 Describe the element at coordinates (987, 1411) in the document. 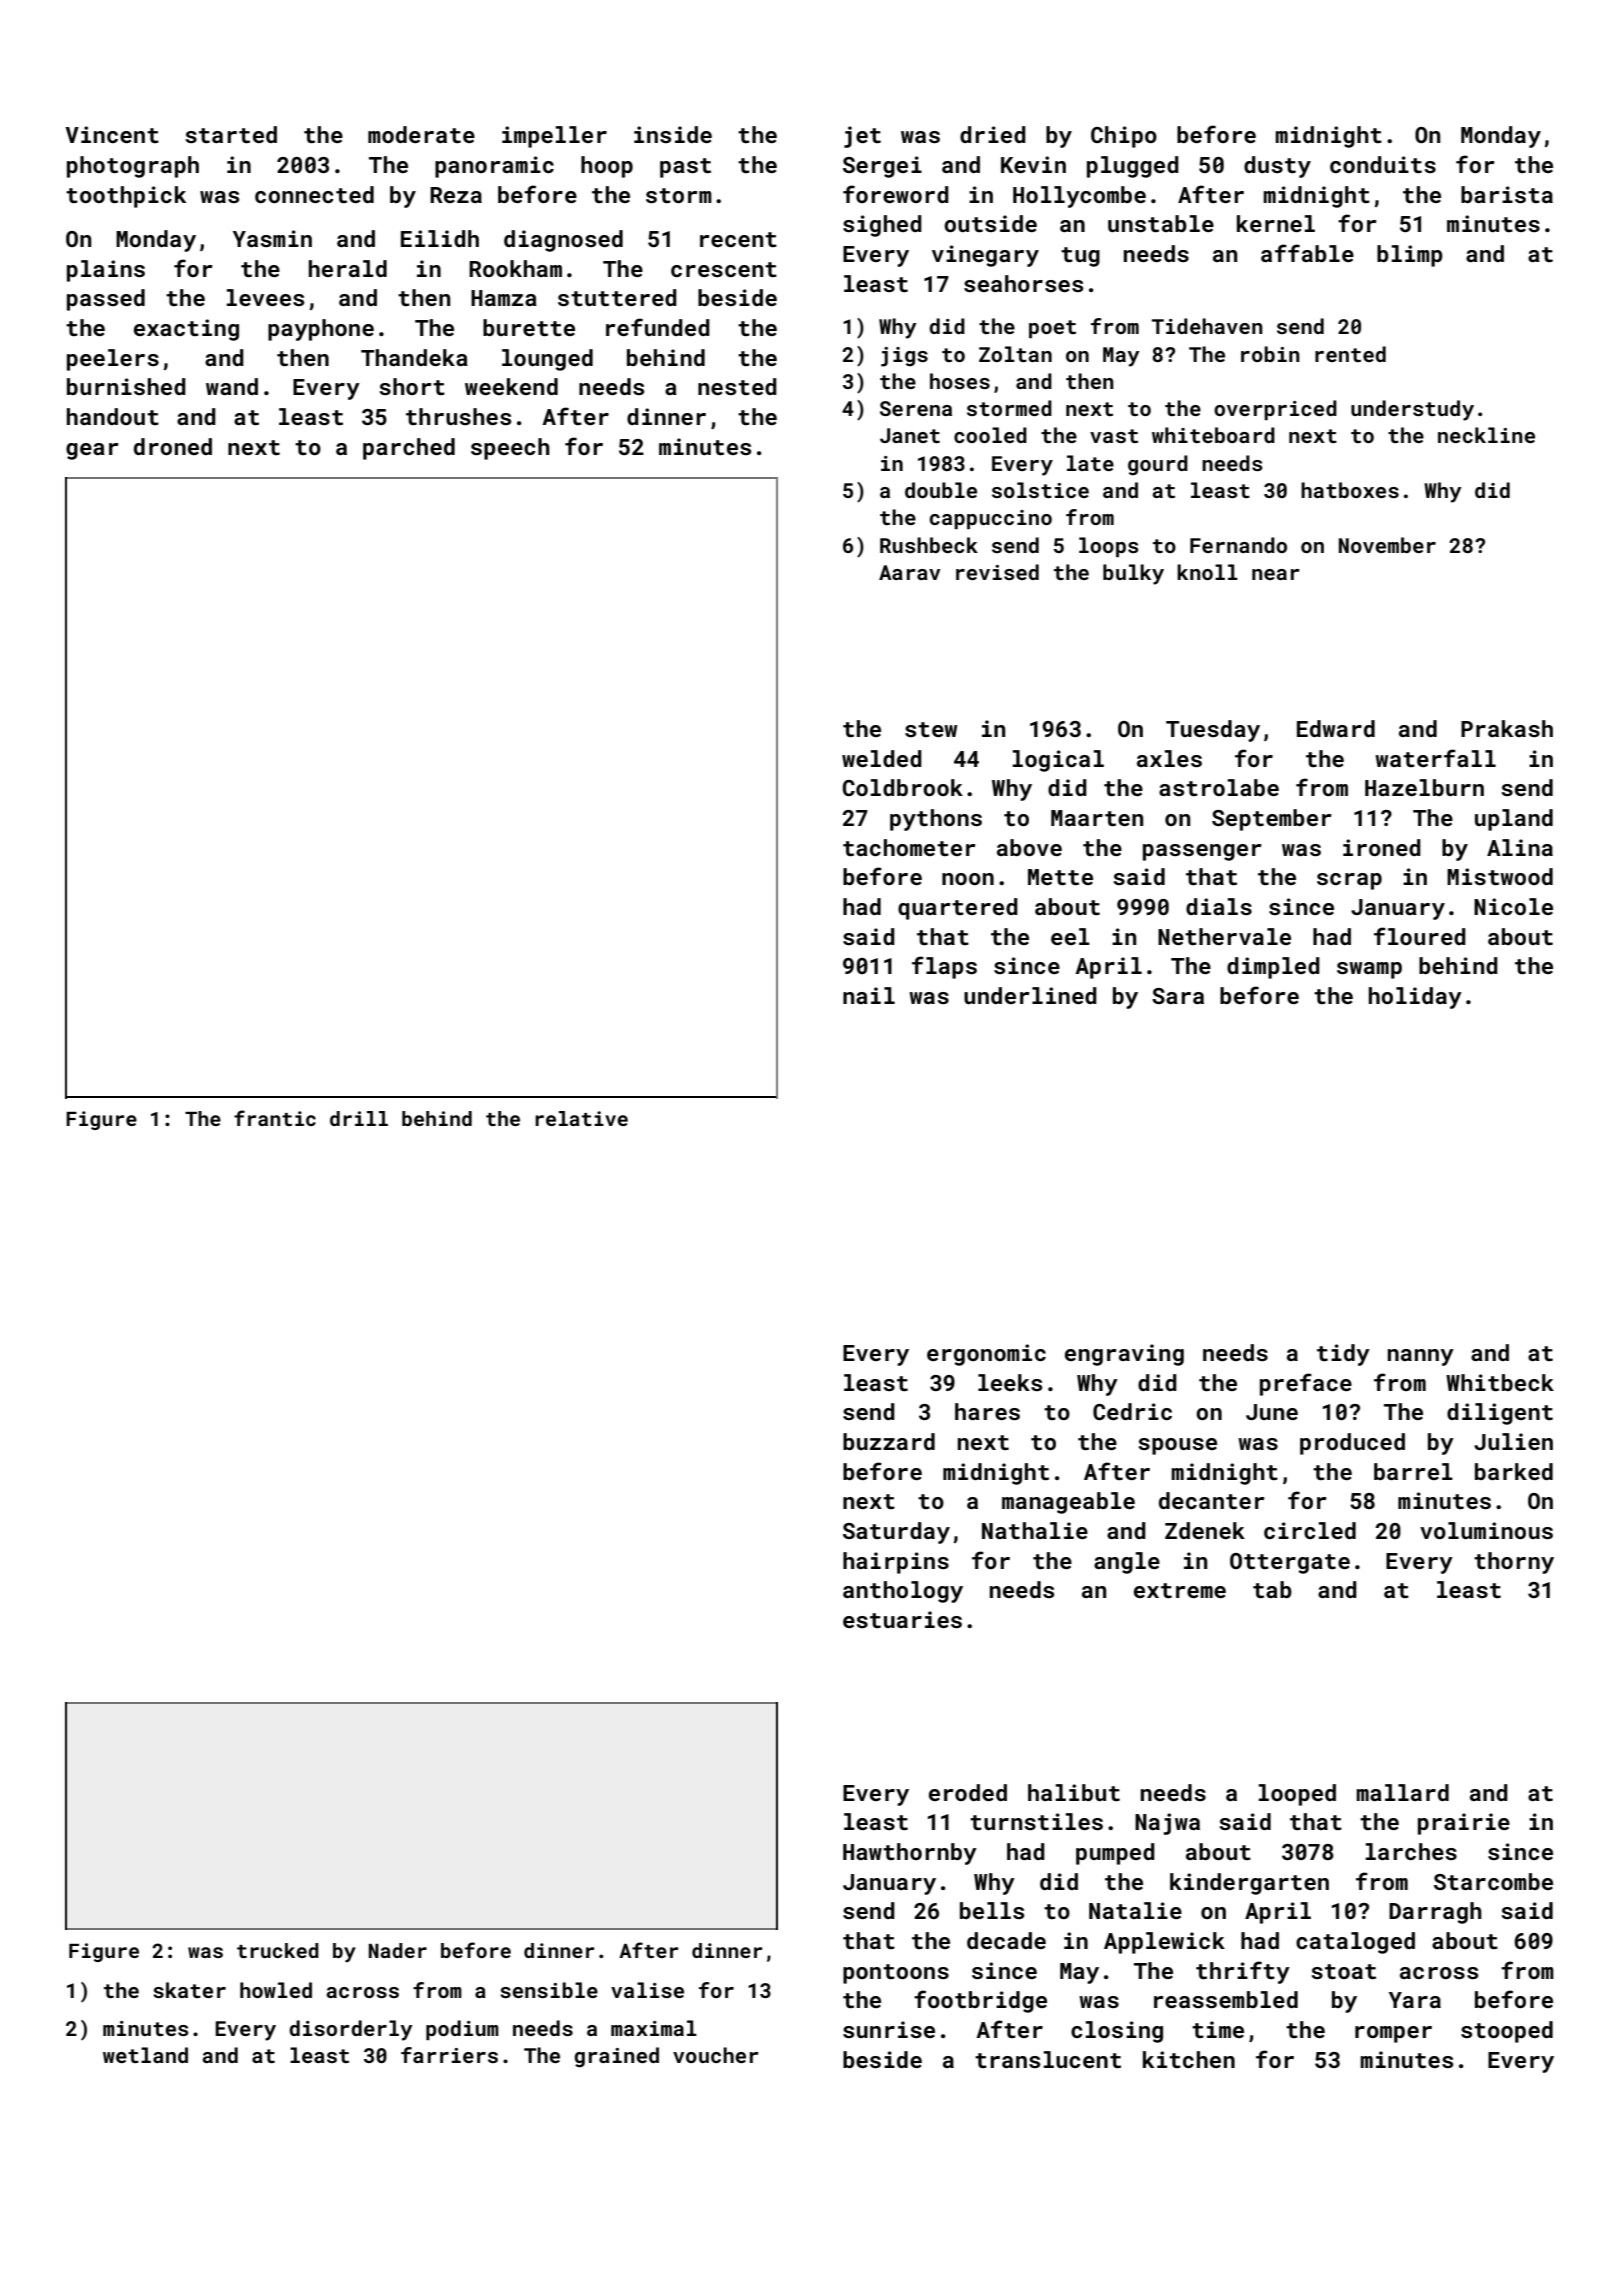

I see `hares` at that location.
